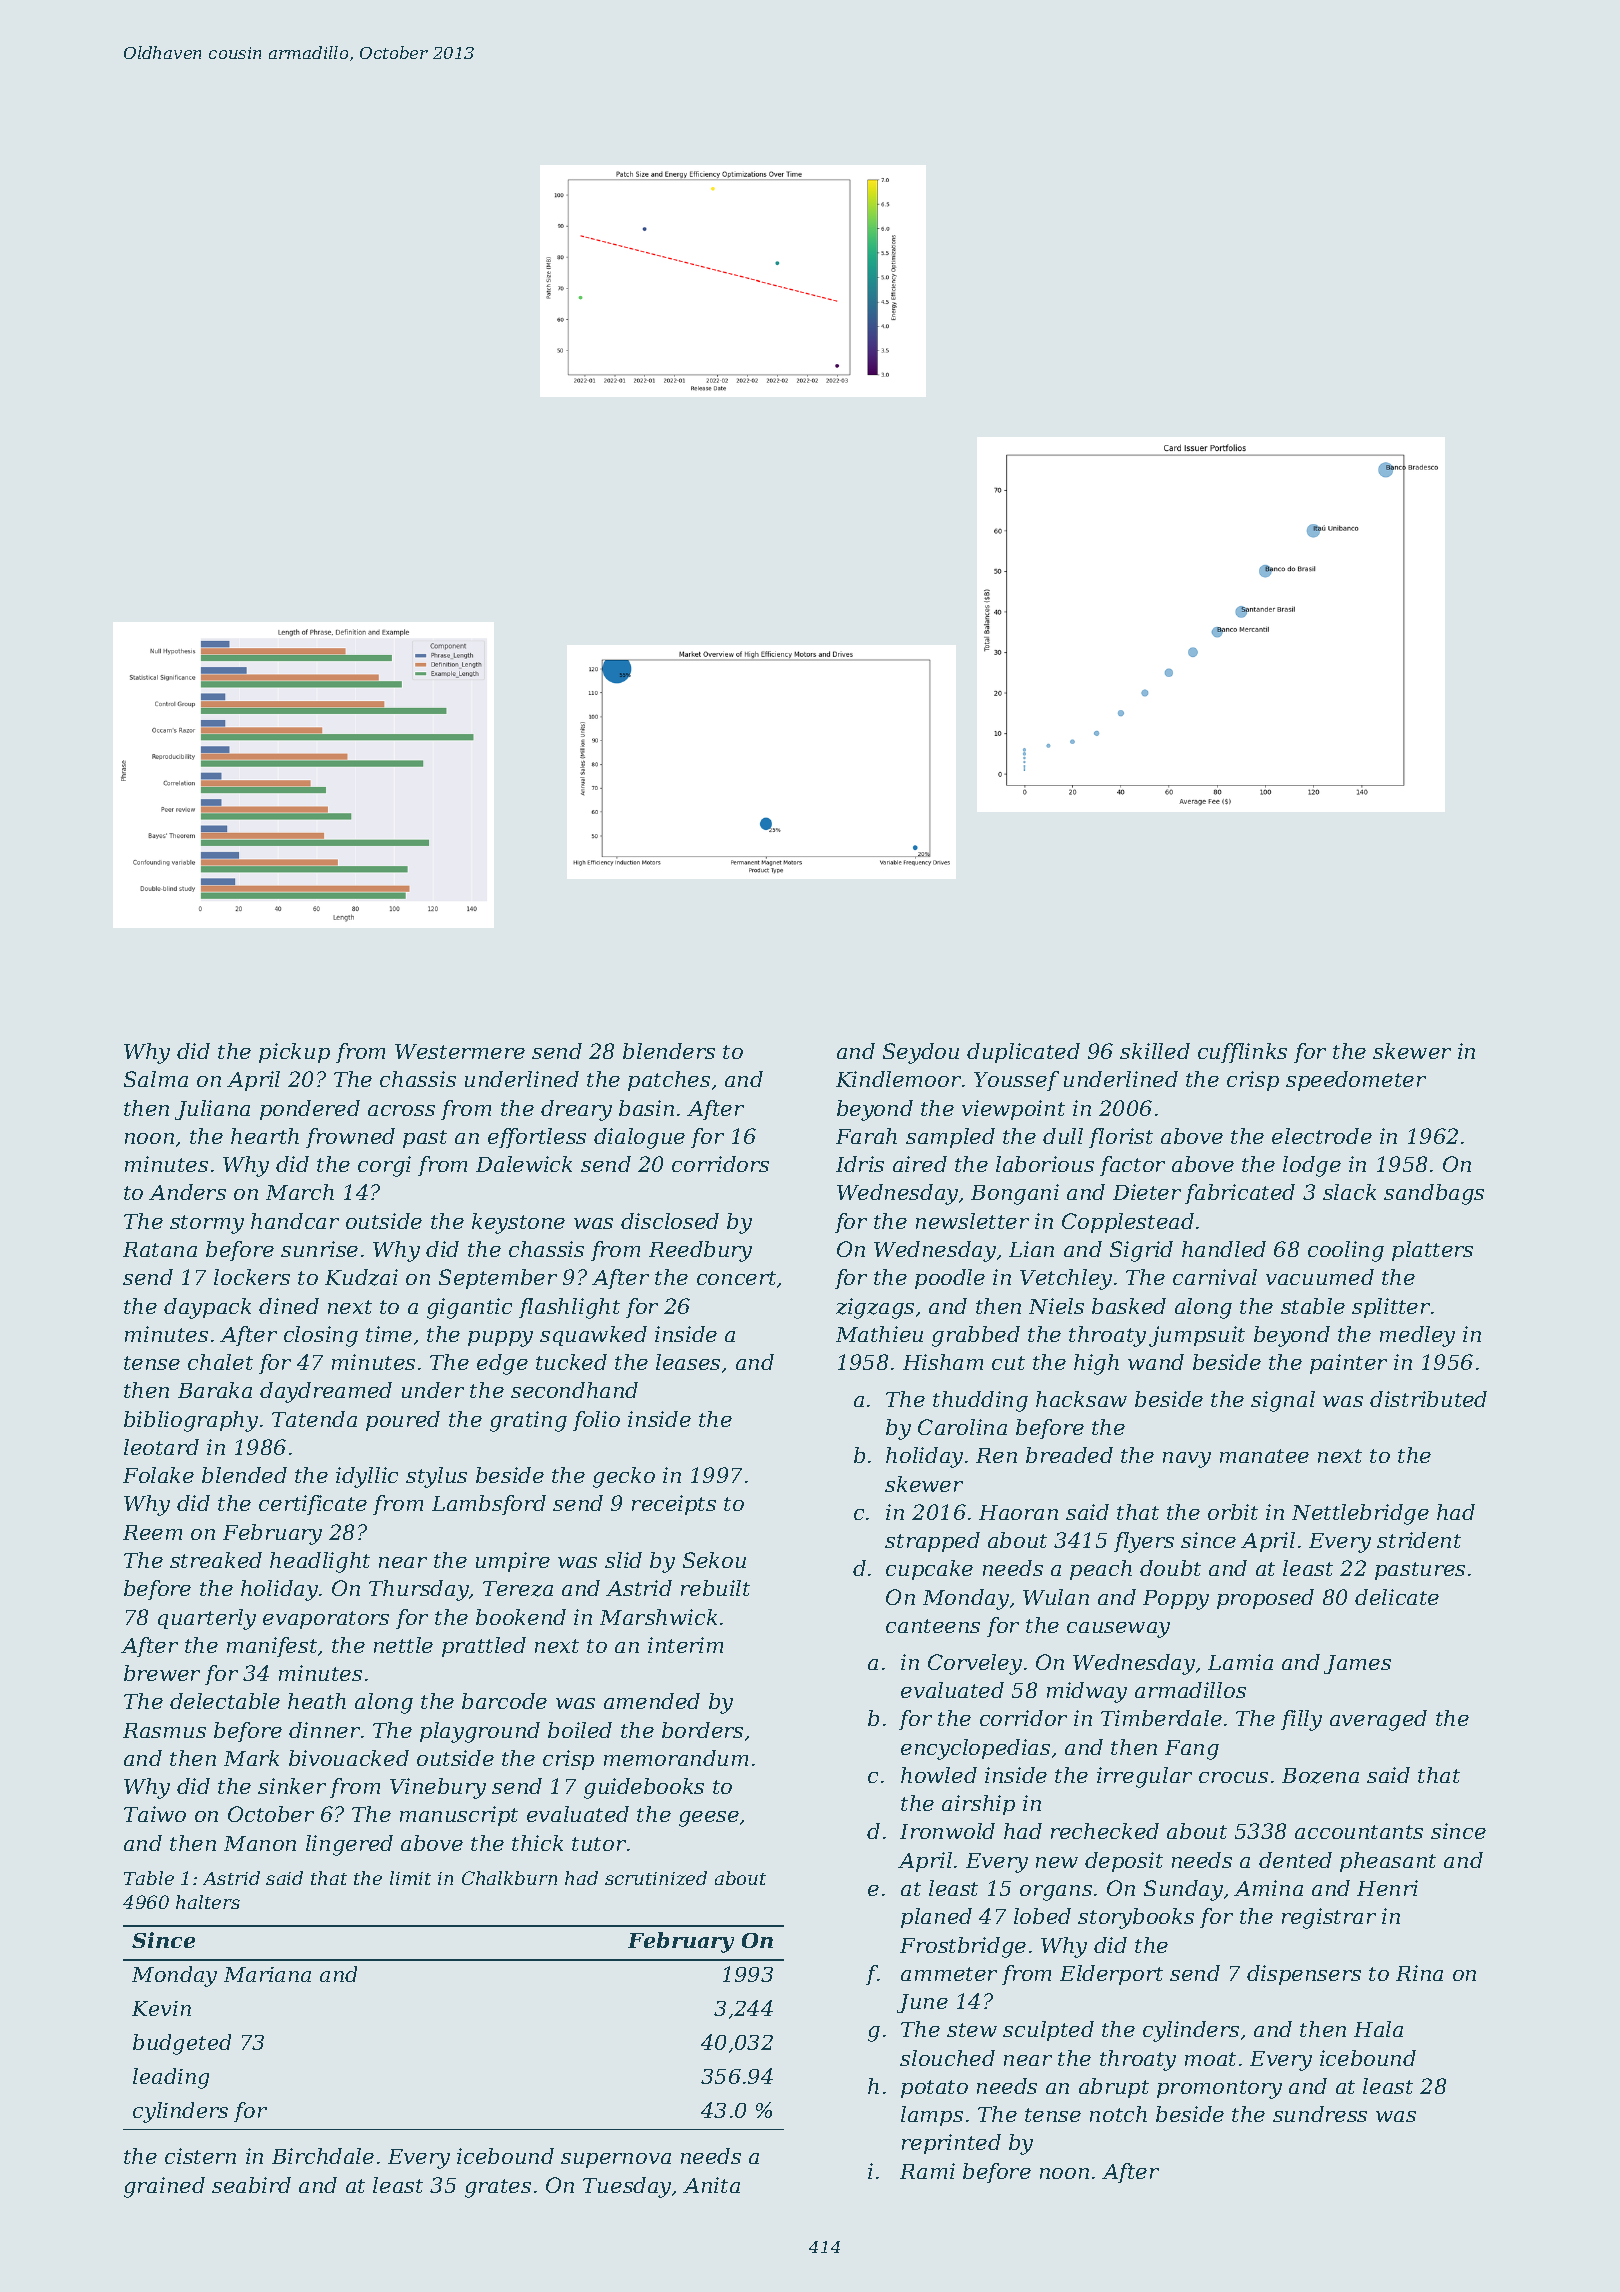 The width and height of the image is (1620, 2292). What do you see at coordinates (943, 1362) in the image?
I see `Hisham` at bounding box center [943, 1362].
